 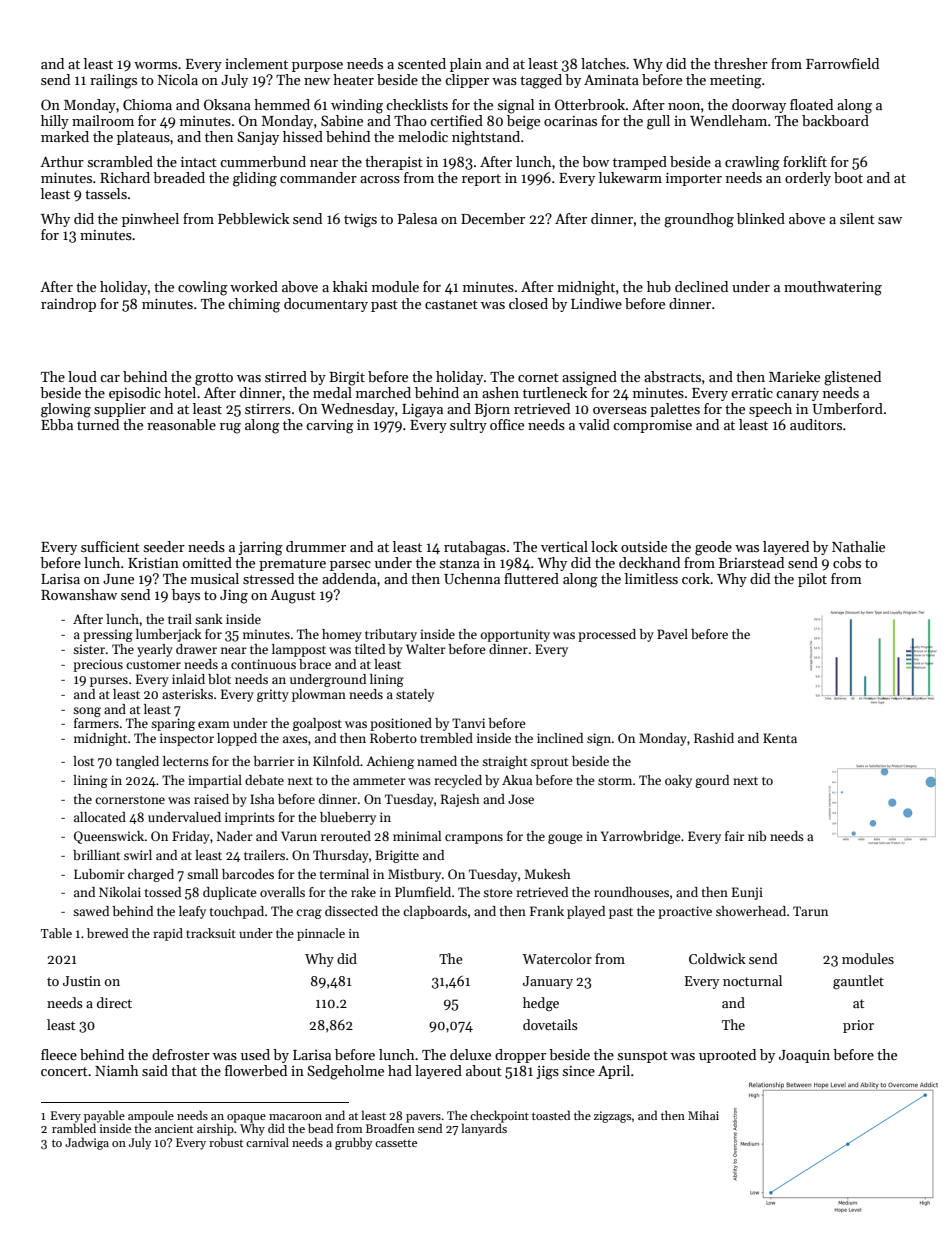 What do you see at coordinates (155, 65) in the image?
I see `worms` at bounding box center [155, 65].
